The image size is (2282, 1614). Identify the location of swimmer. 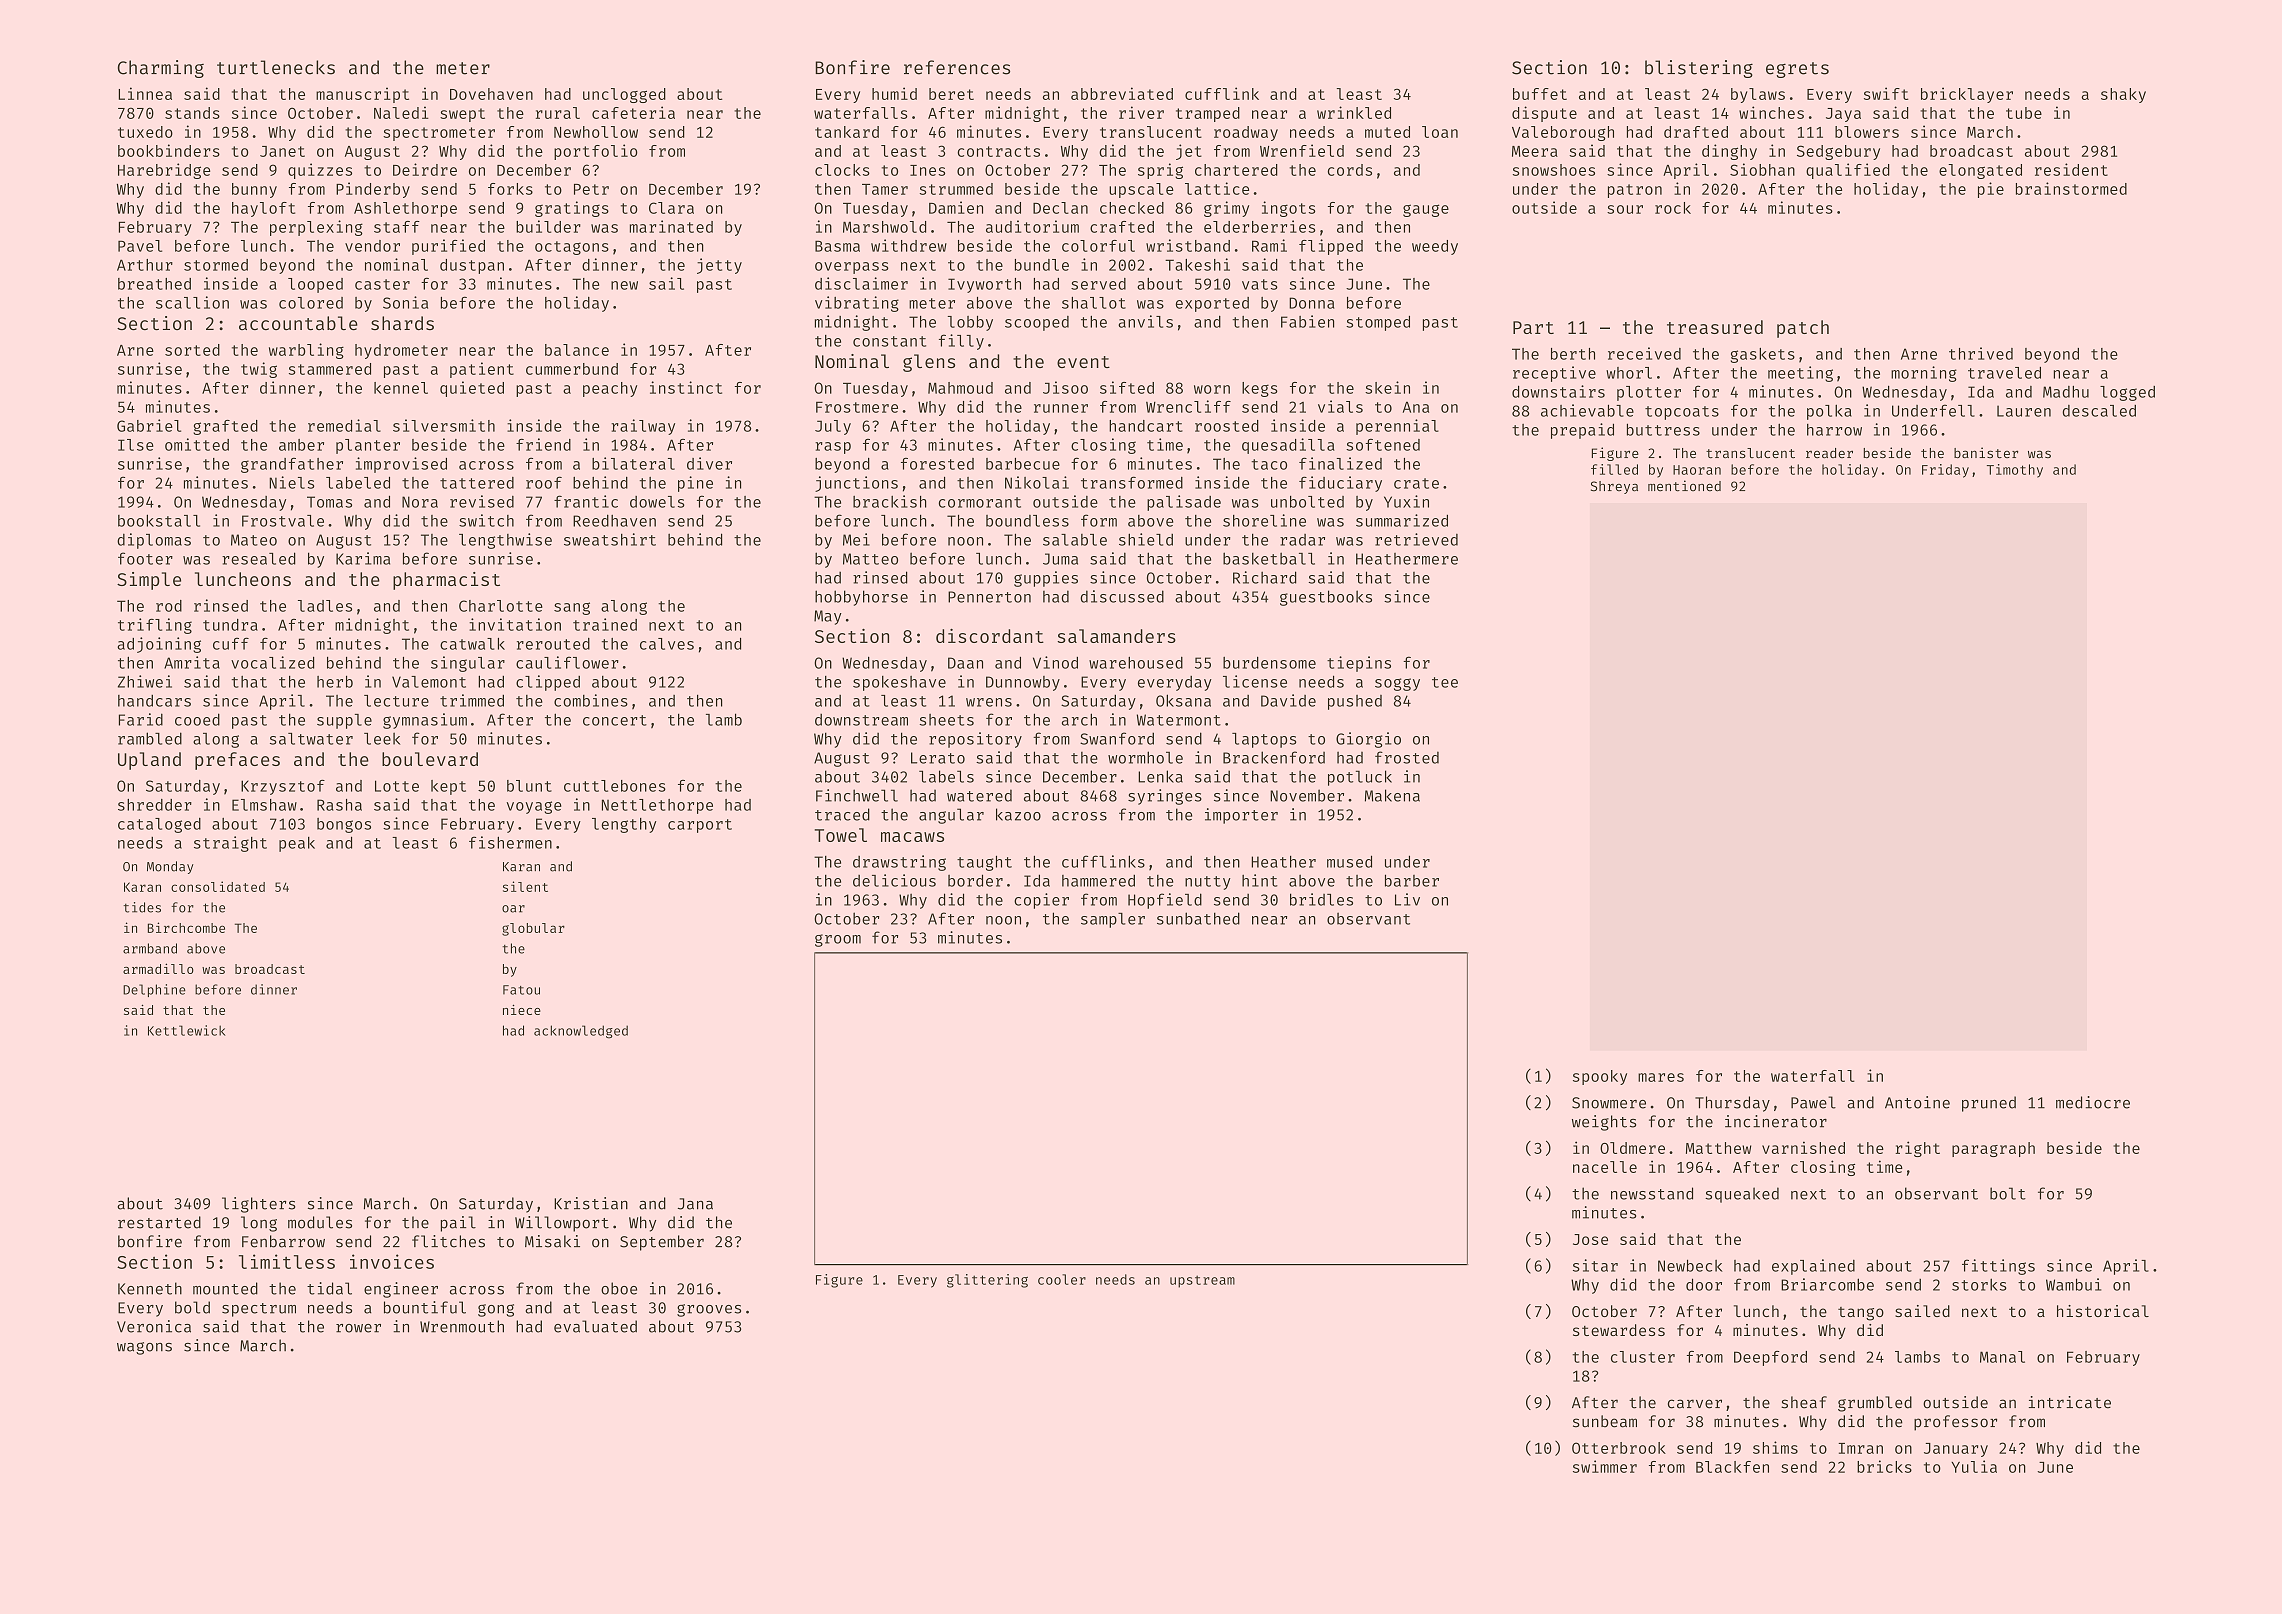
(1605, 1466).
